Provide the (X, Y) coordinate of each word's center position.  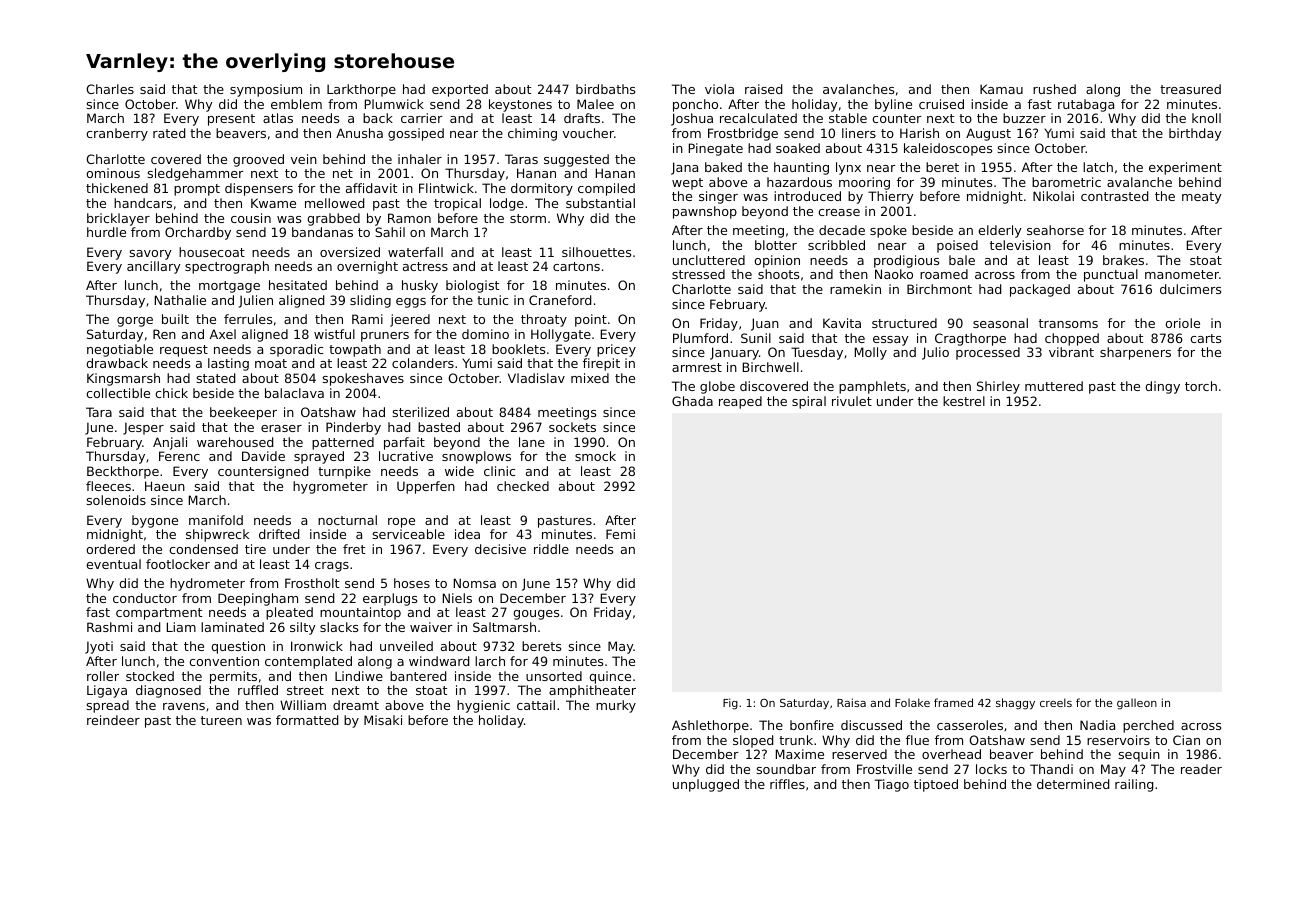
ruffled (258, 690)
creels (1056, 702)
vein (304, 159)
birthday (1195, 134)
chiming (532, 134)
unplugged (706, 785)
